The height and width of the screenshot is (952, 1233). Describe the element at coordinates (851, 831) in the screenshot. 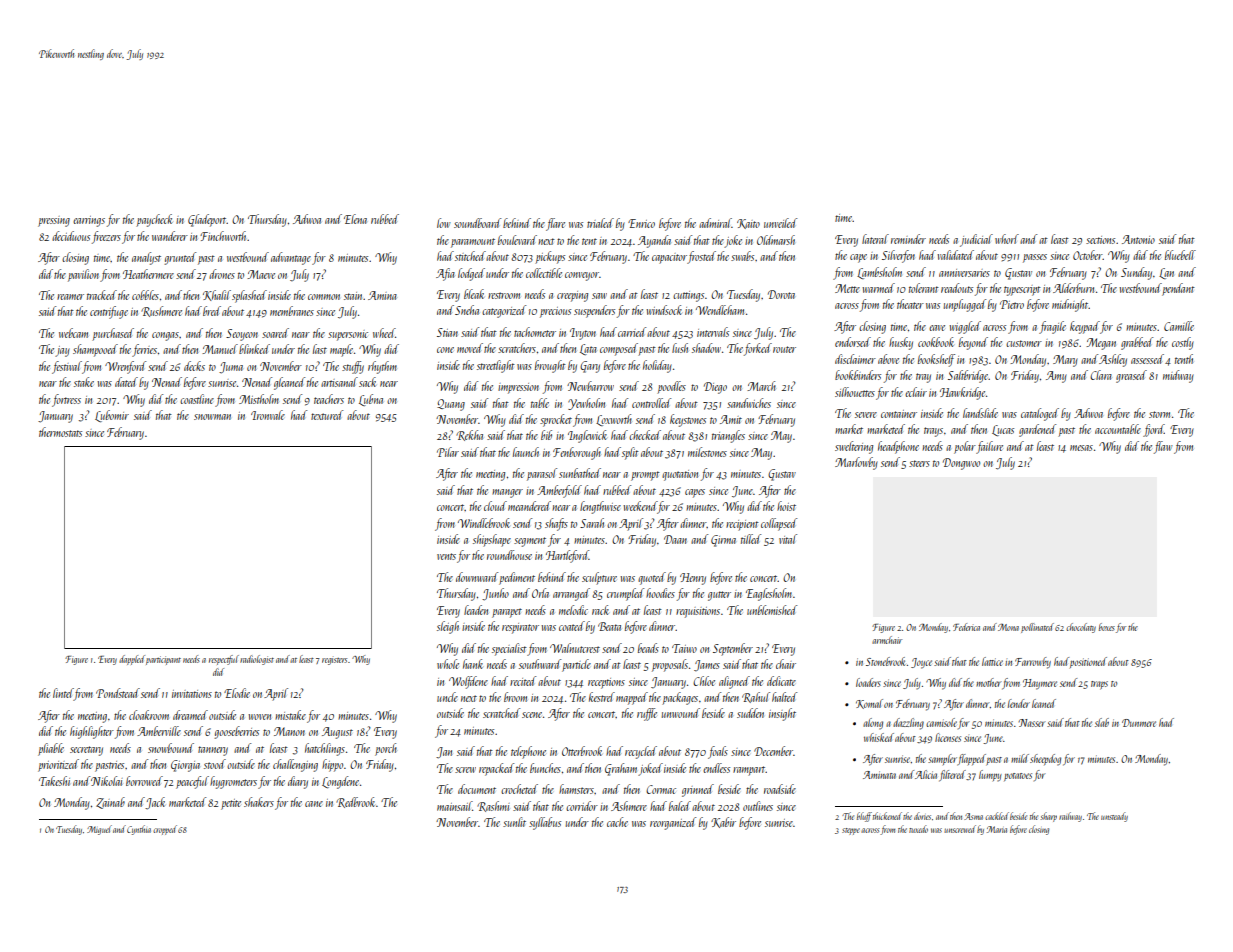

I see `steppe` at that location.
